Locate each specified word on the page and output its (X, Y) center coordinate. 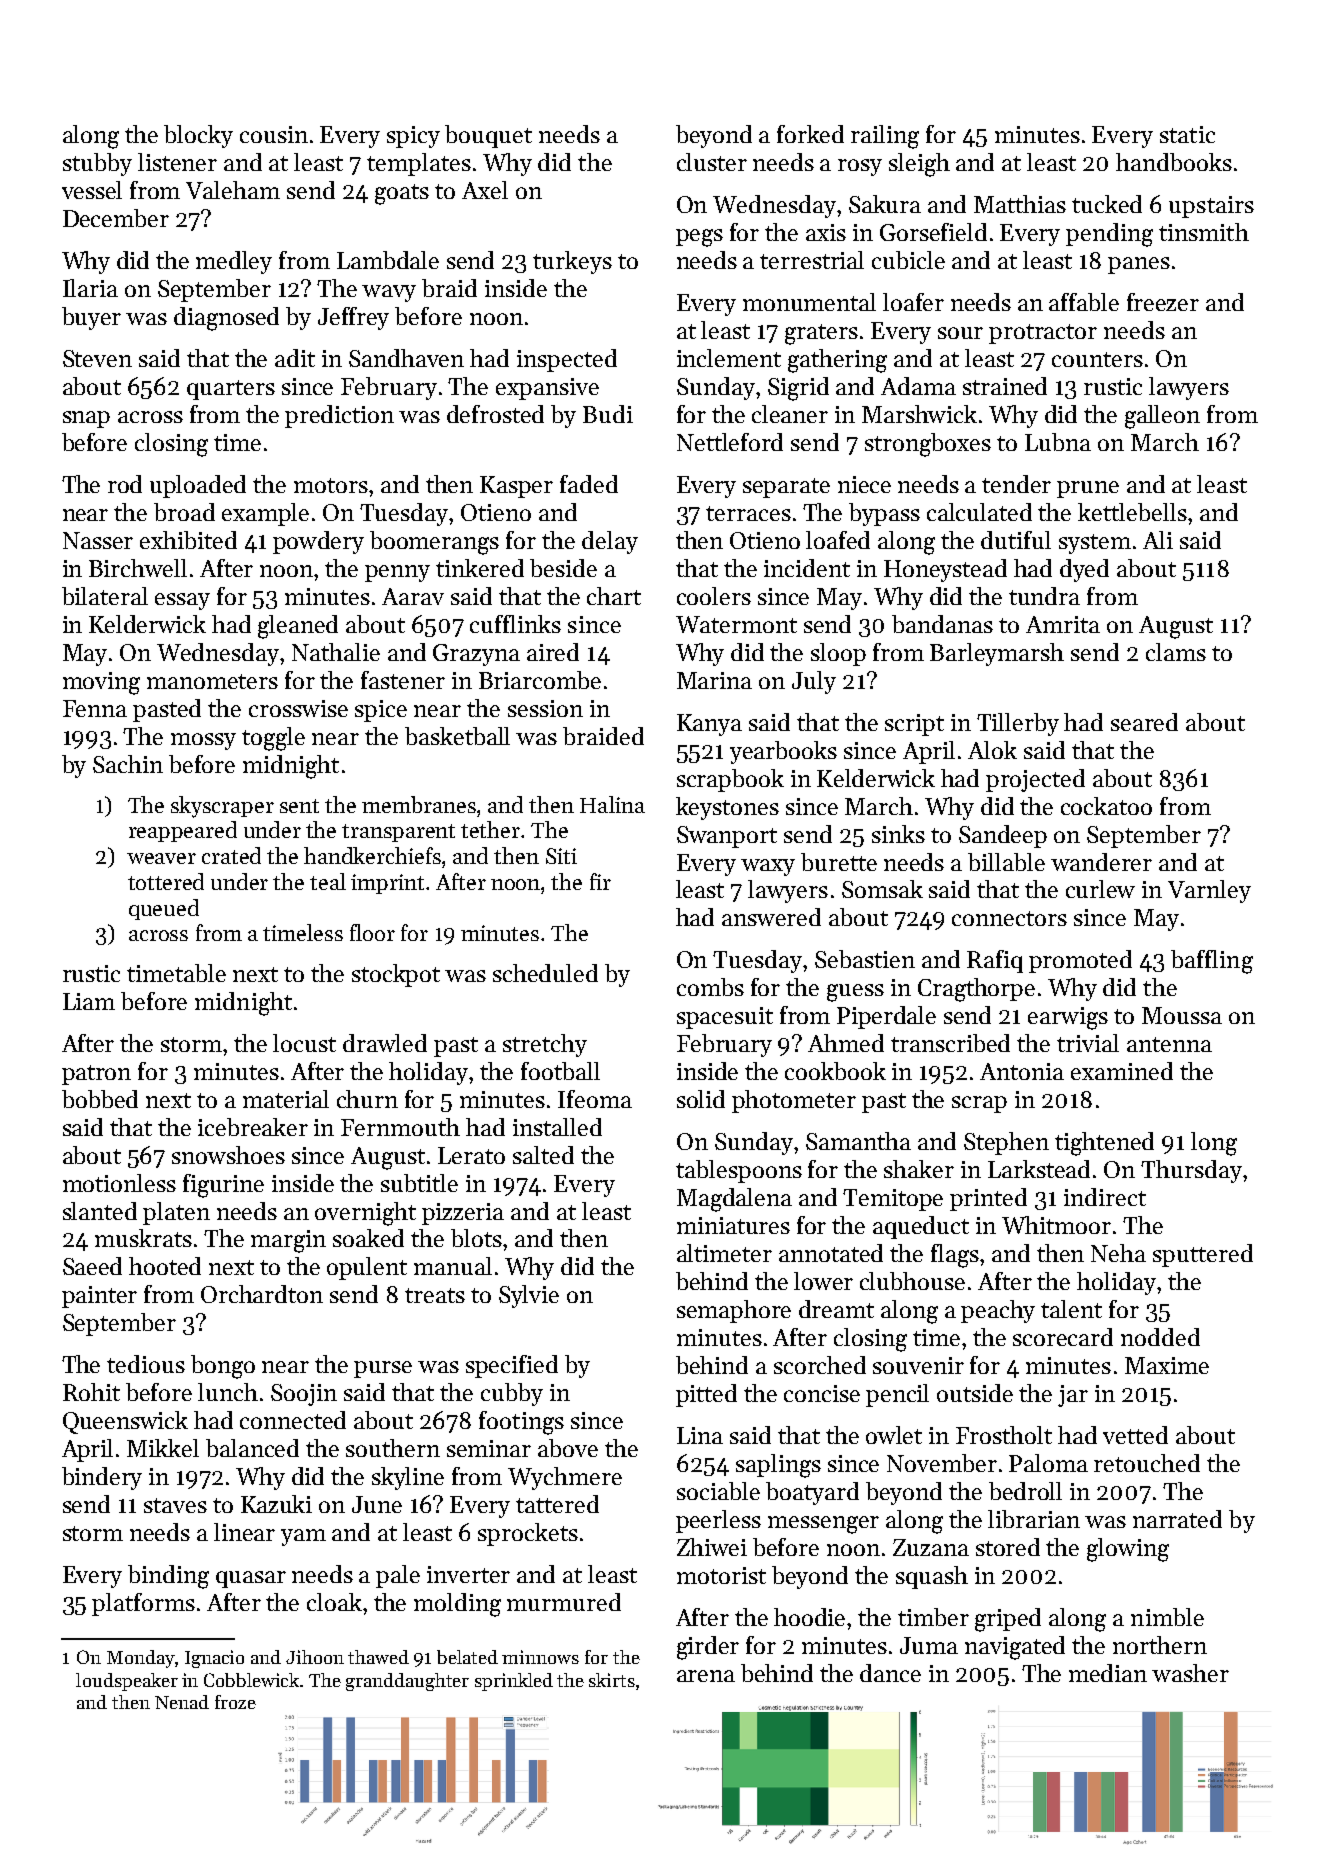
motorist (721, 1575)
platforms (143, 1604)
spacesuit (725, 1018)
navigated (1015, 1648)
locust (304, 1043)
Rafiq (995, 961)
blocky (198, 136)
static (1187, 134)
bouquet (488, 136)
